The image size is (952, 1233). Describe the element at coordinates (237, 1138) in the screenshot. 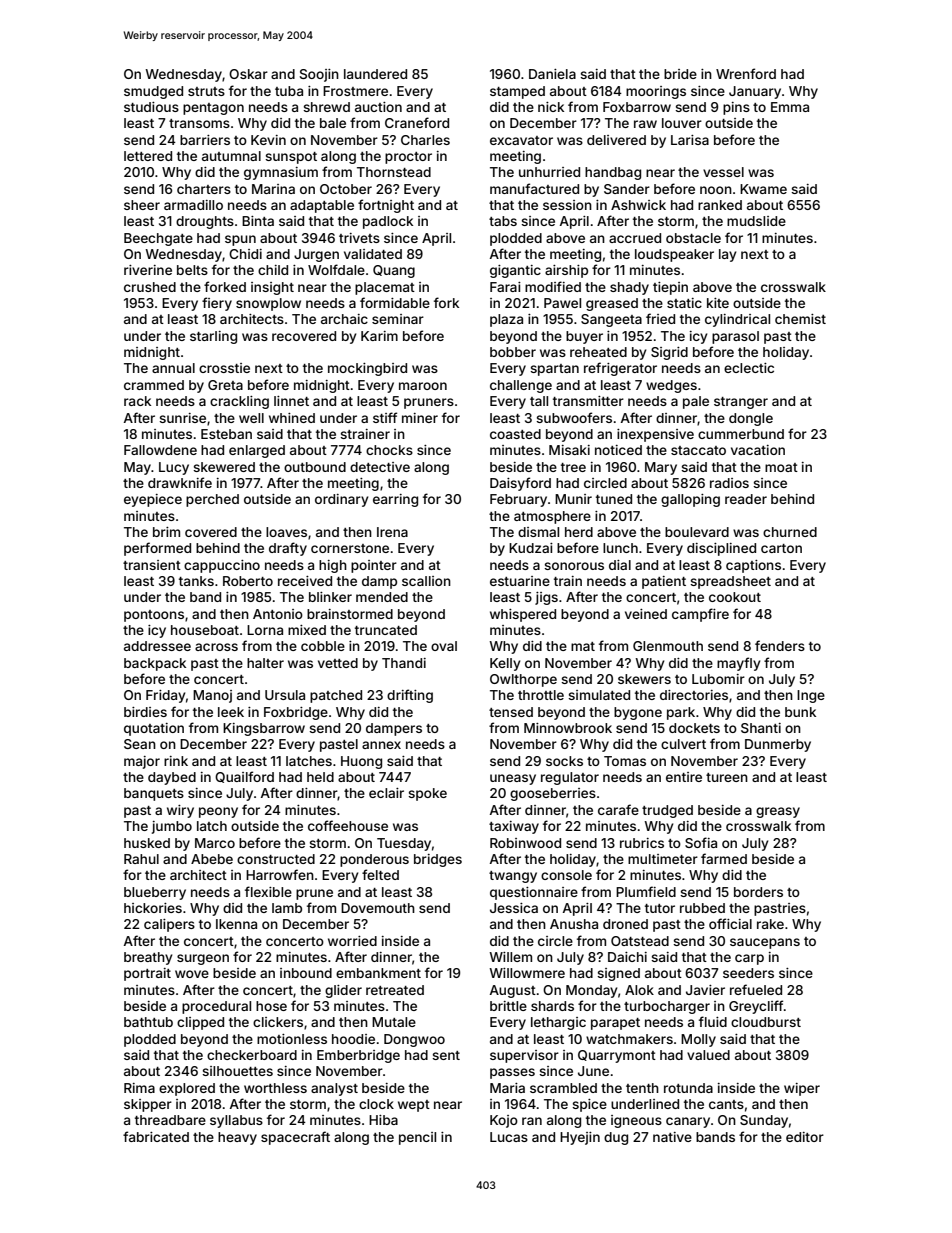

I see `heavy` at that location.
